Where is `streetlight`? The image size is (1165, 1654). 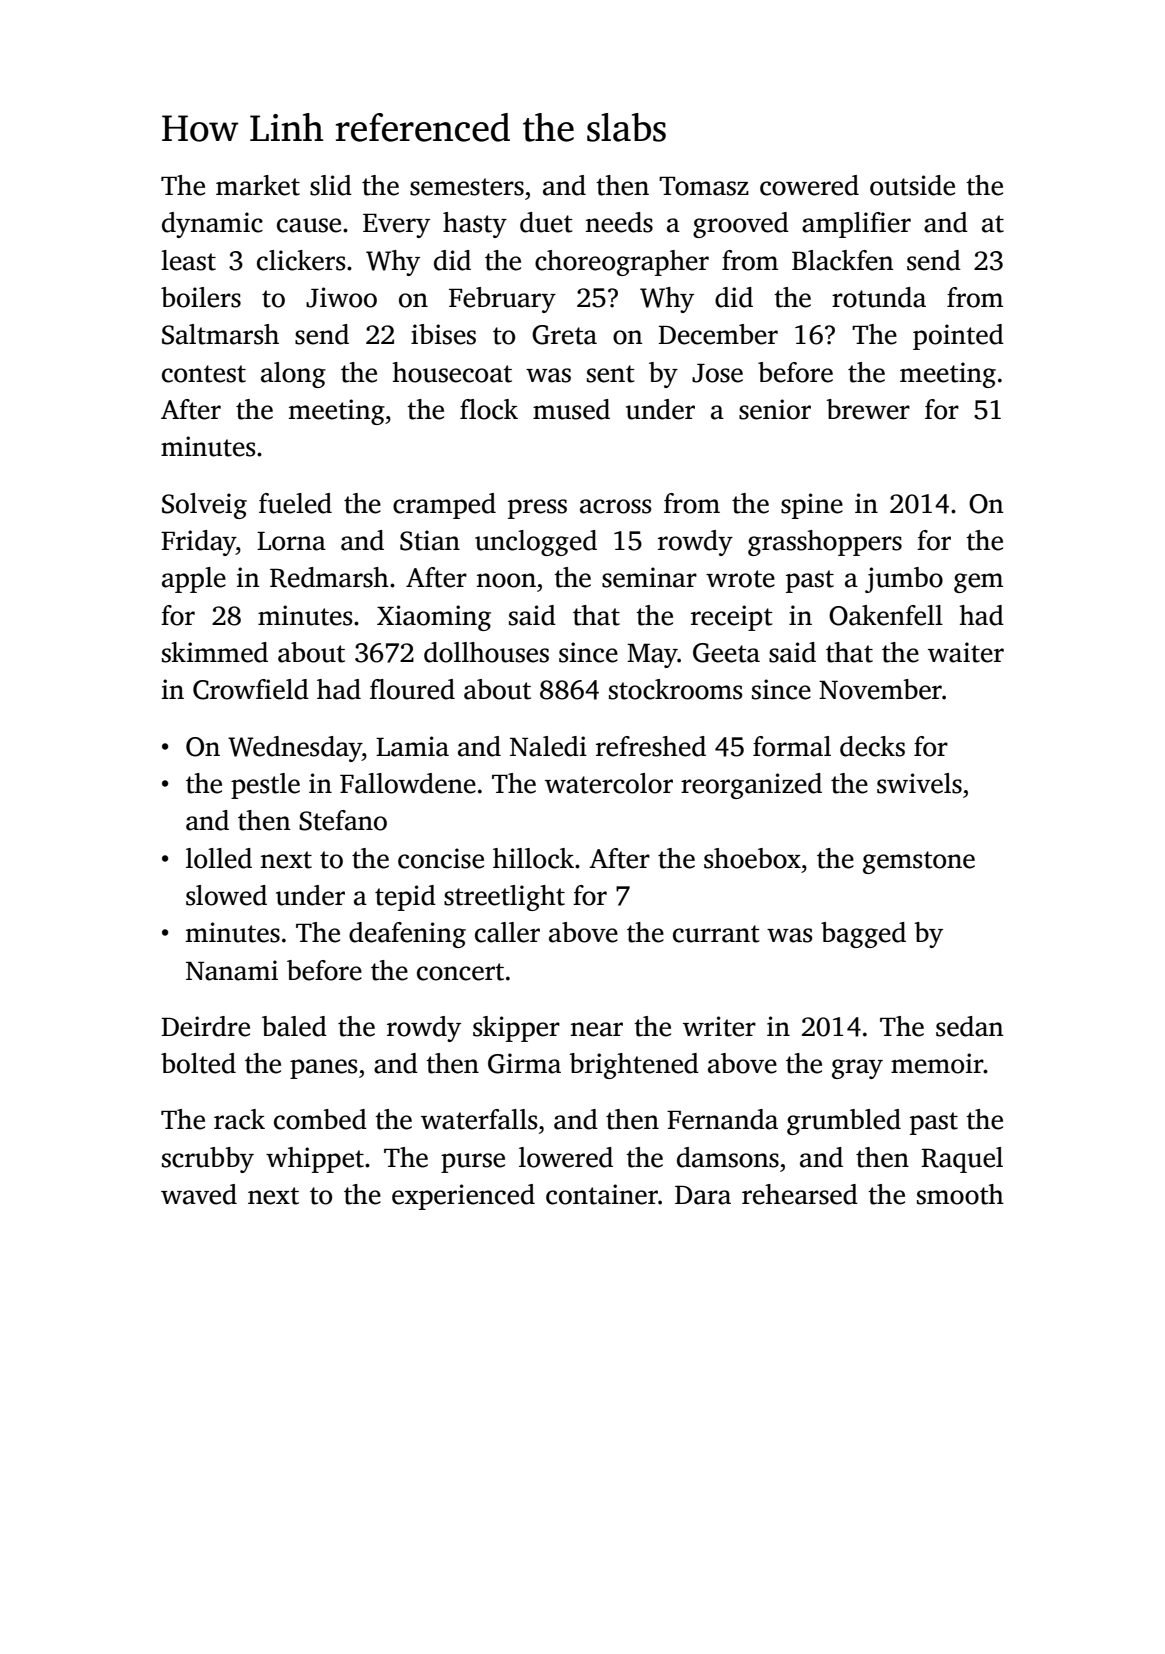 streetlight is located at coordinates (504, 898).
